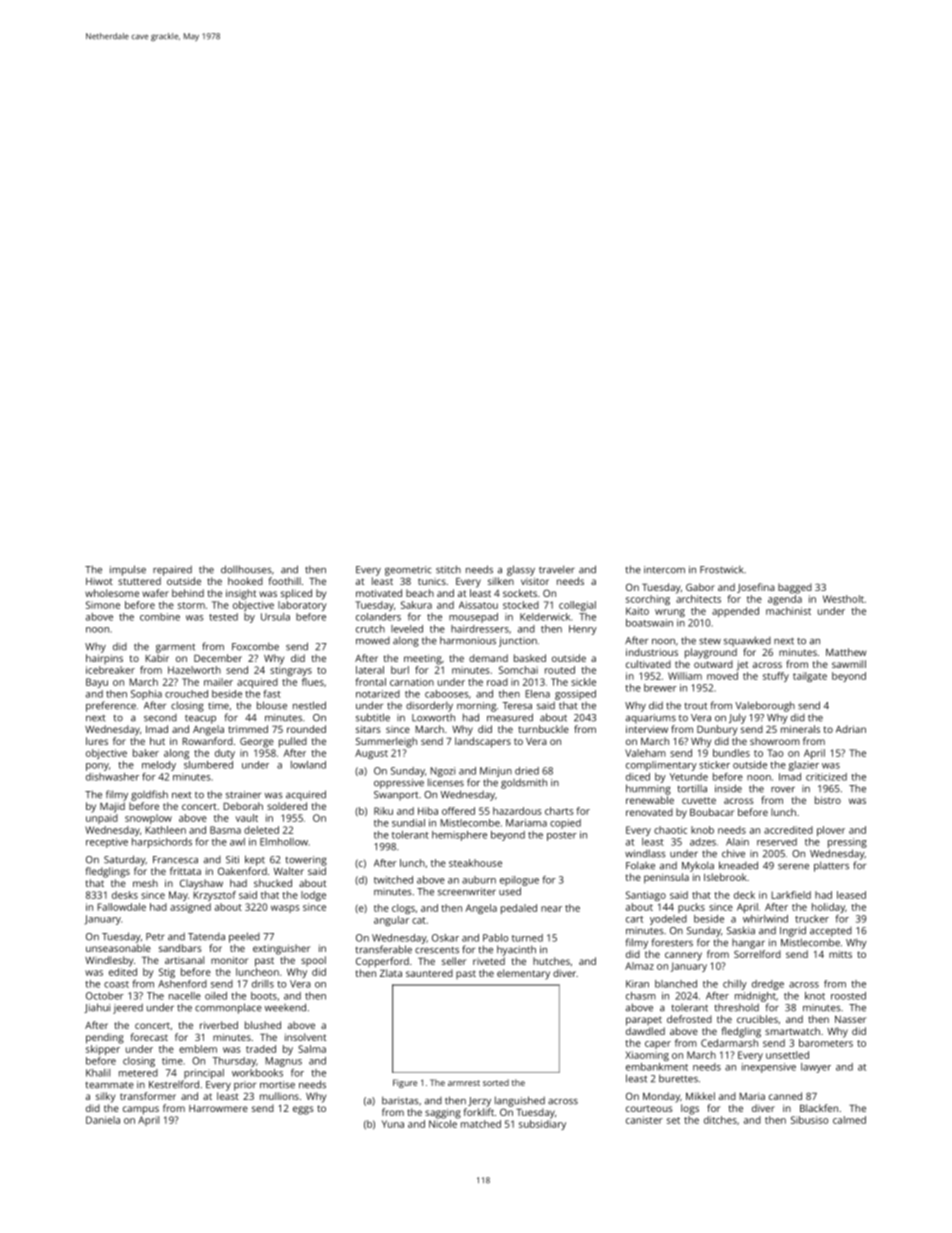 The image size is (952, 1233). What do you see at coordinates (721, 569) in the screenshot?
I see `Frostwick` at bounding box center [721, 569].
